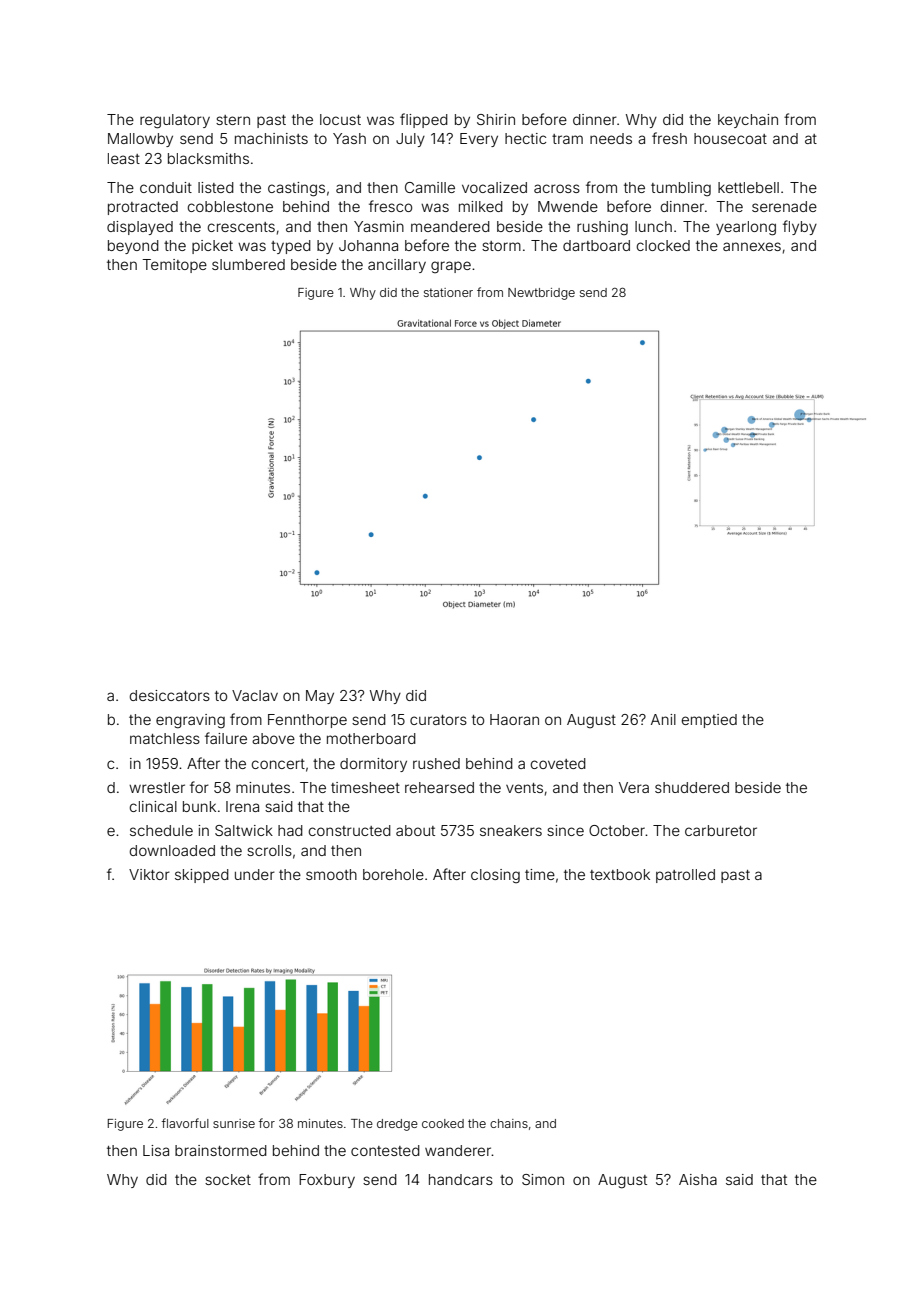 This screenshot has width=924, height=1308. Describe the element at coordinates (385, 1150) in the screenshot. I see `contested` at that location.
